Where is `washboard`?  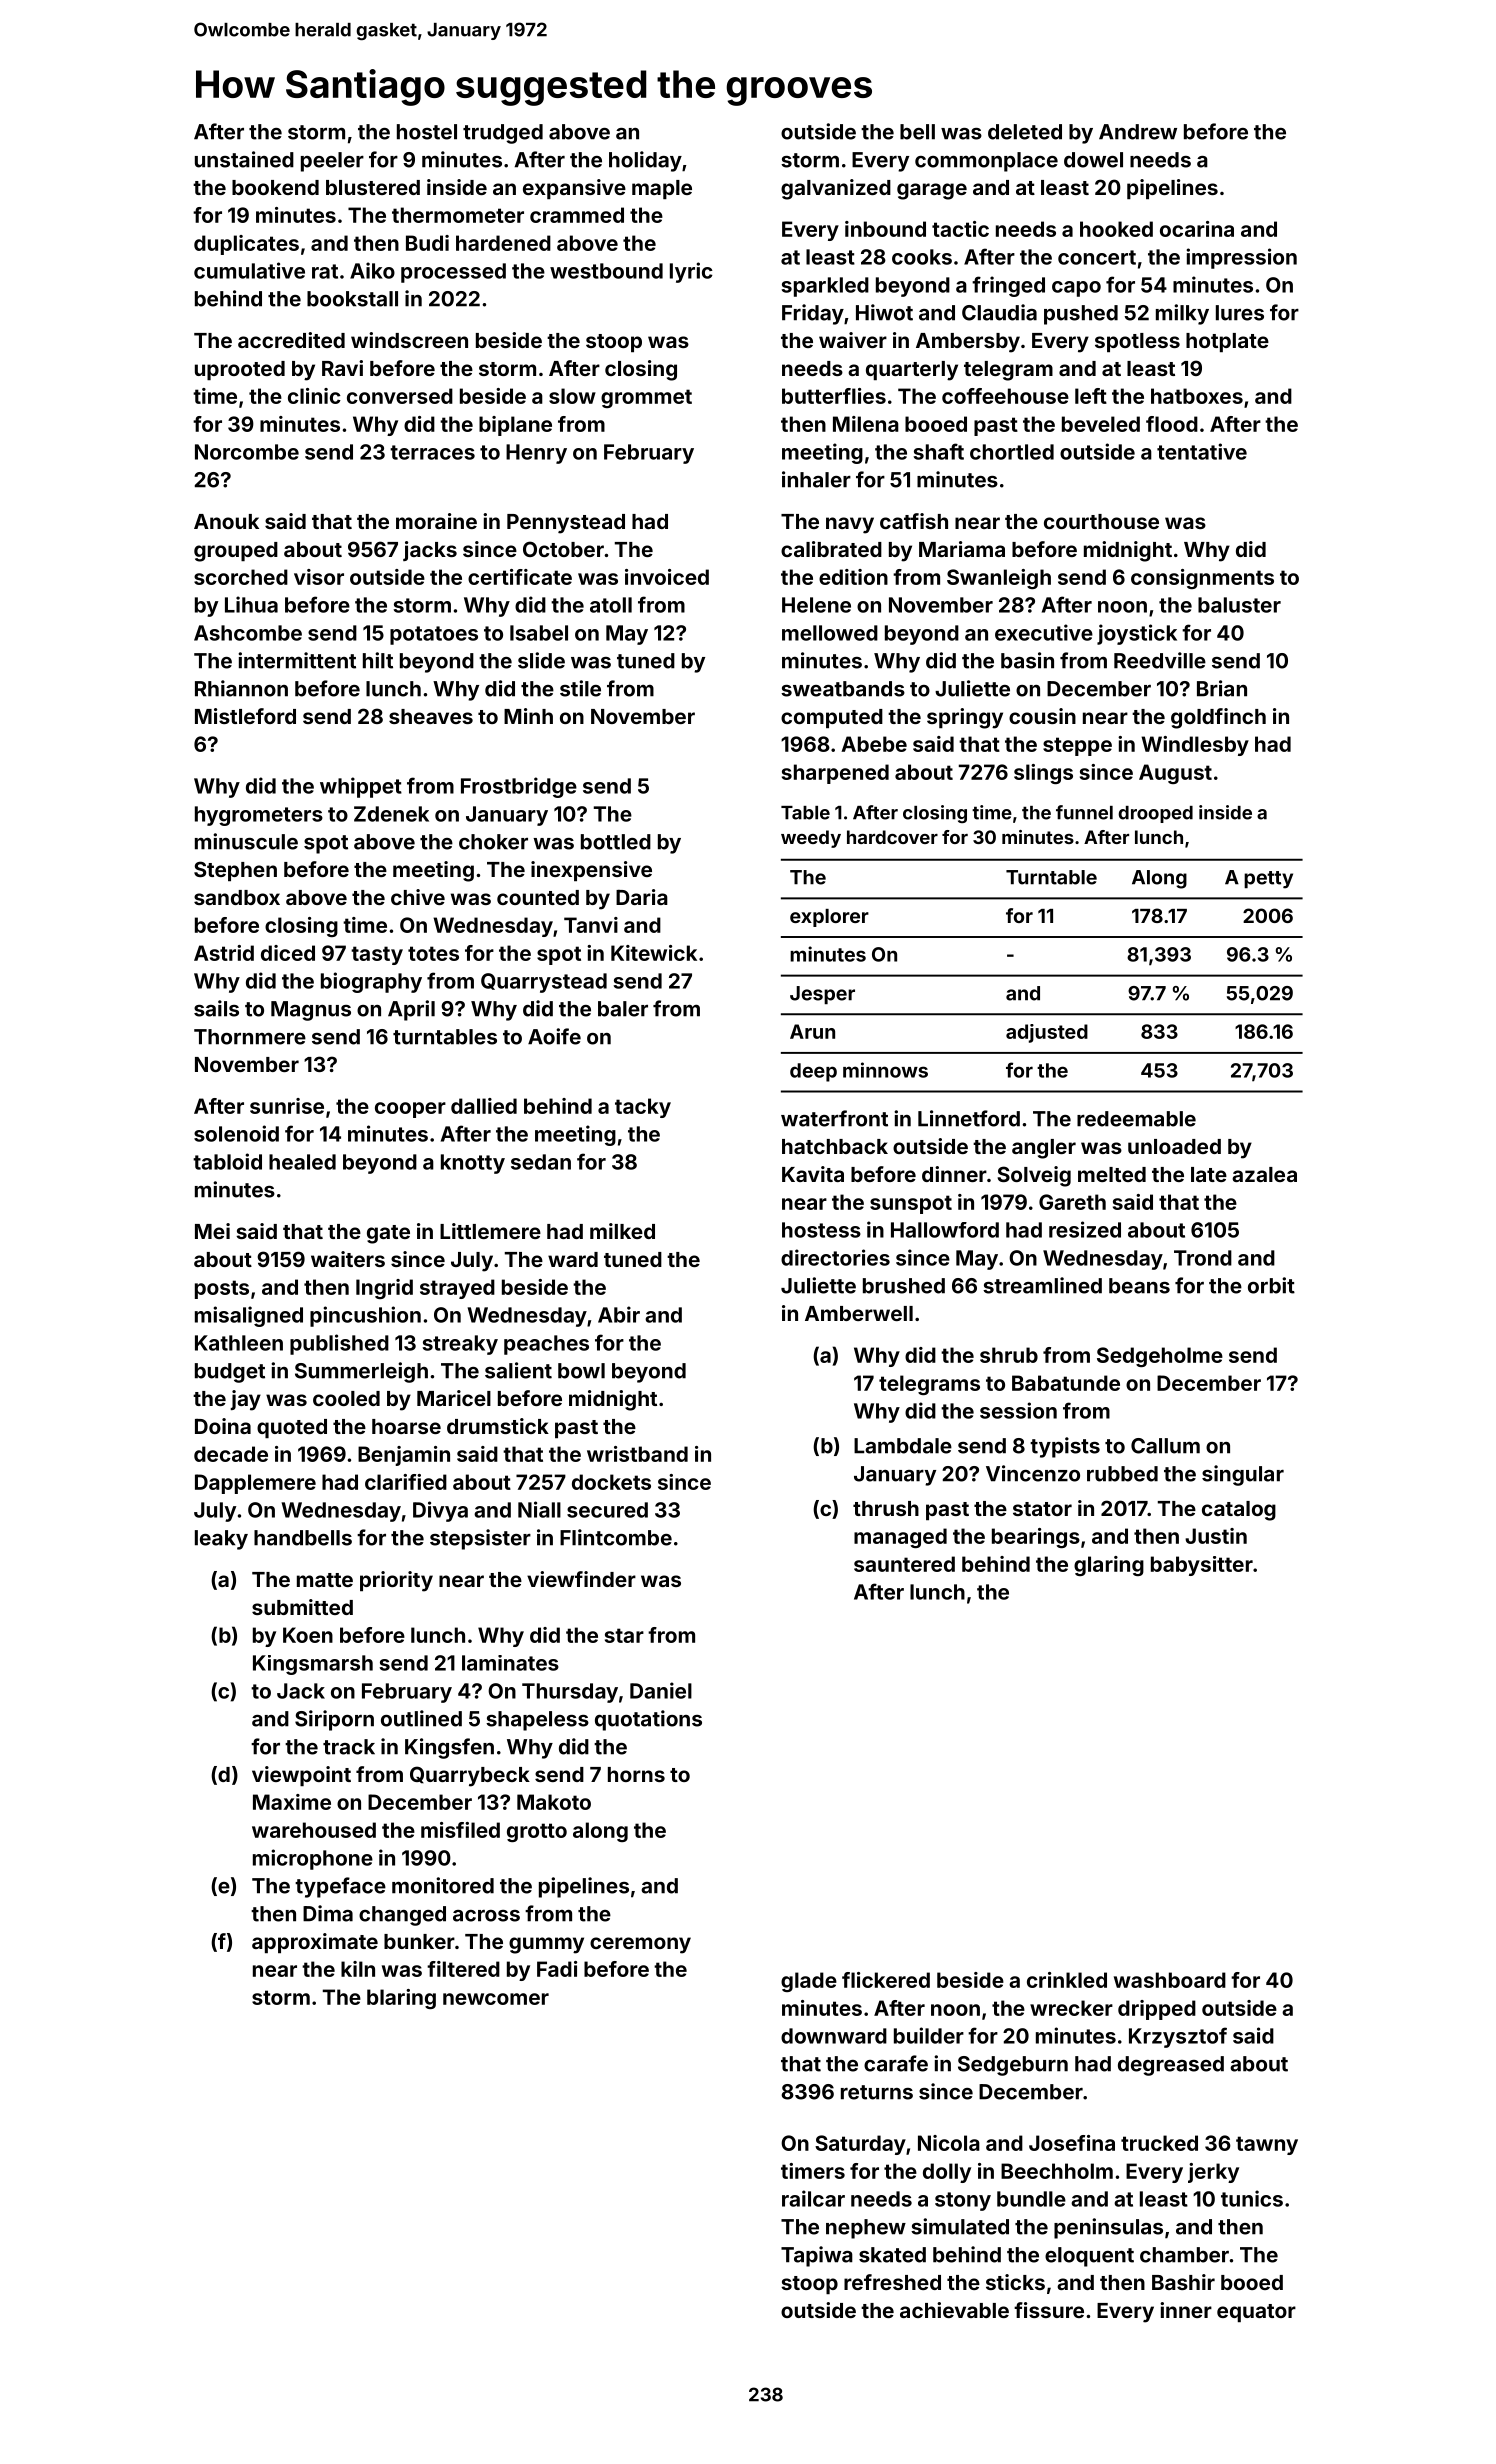
washboard is located at coordinates (1170, 1980).
